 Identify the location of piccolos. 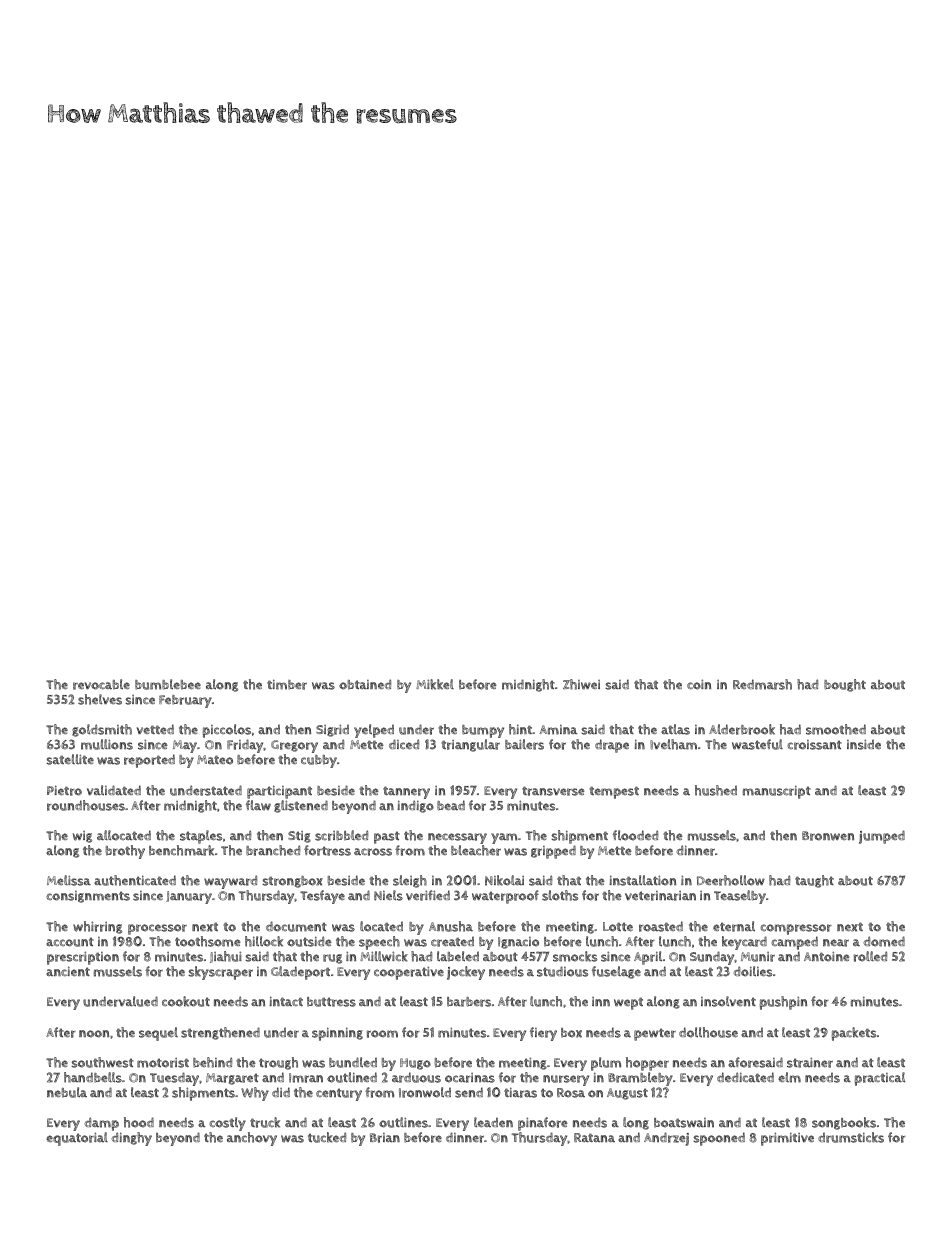
(227, 731).
